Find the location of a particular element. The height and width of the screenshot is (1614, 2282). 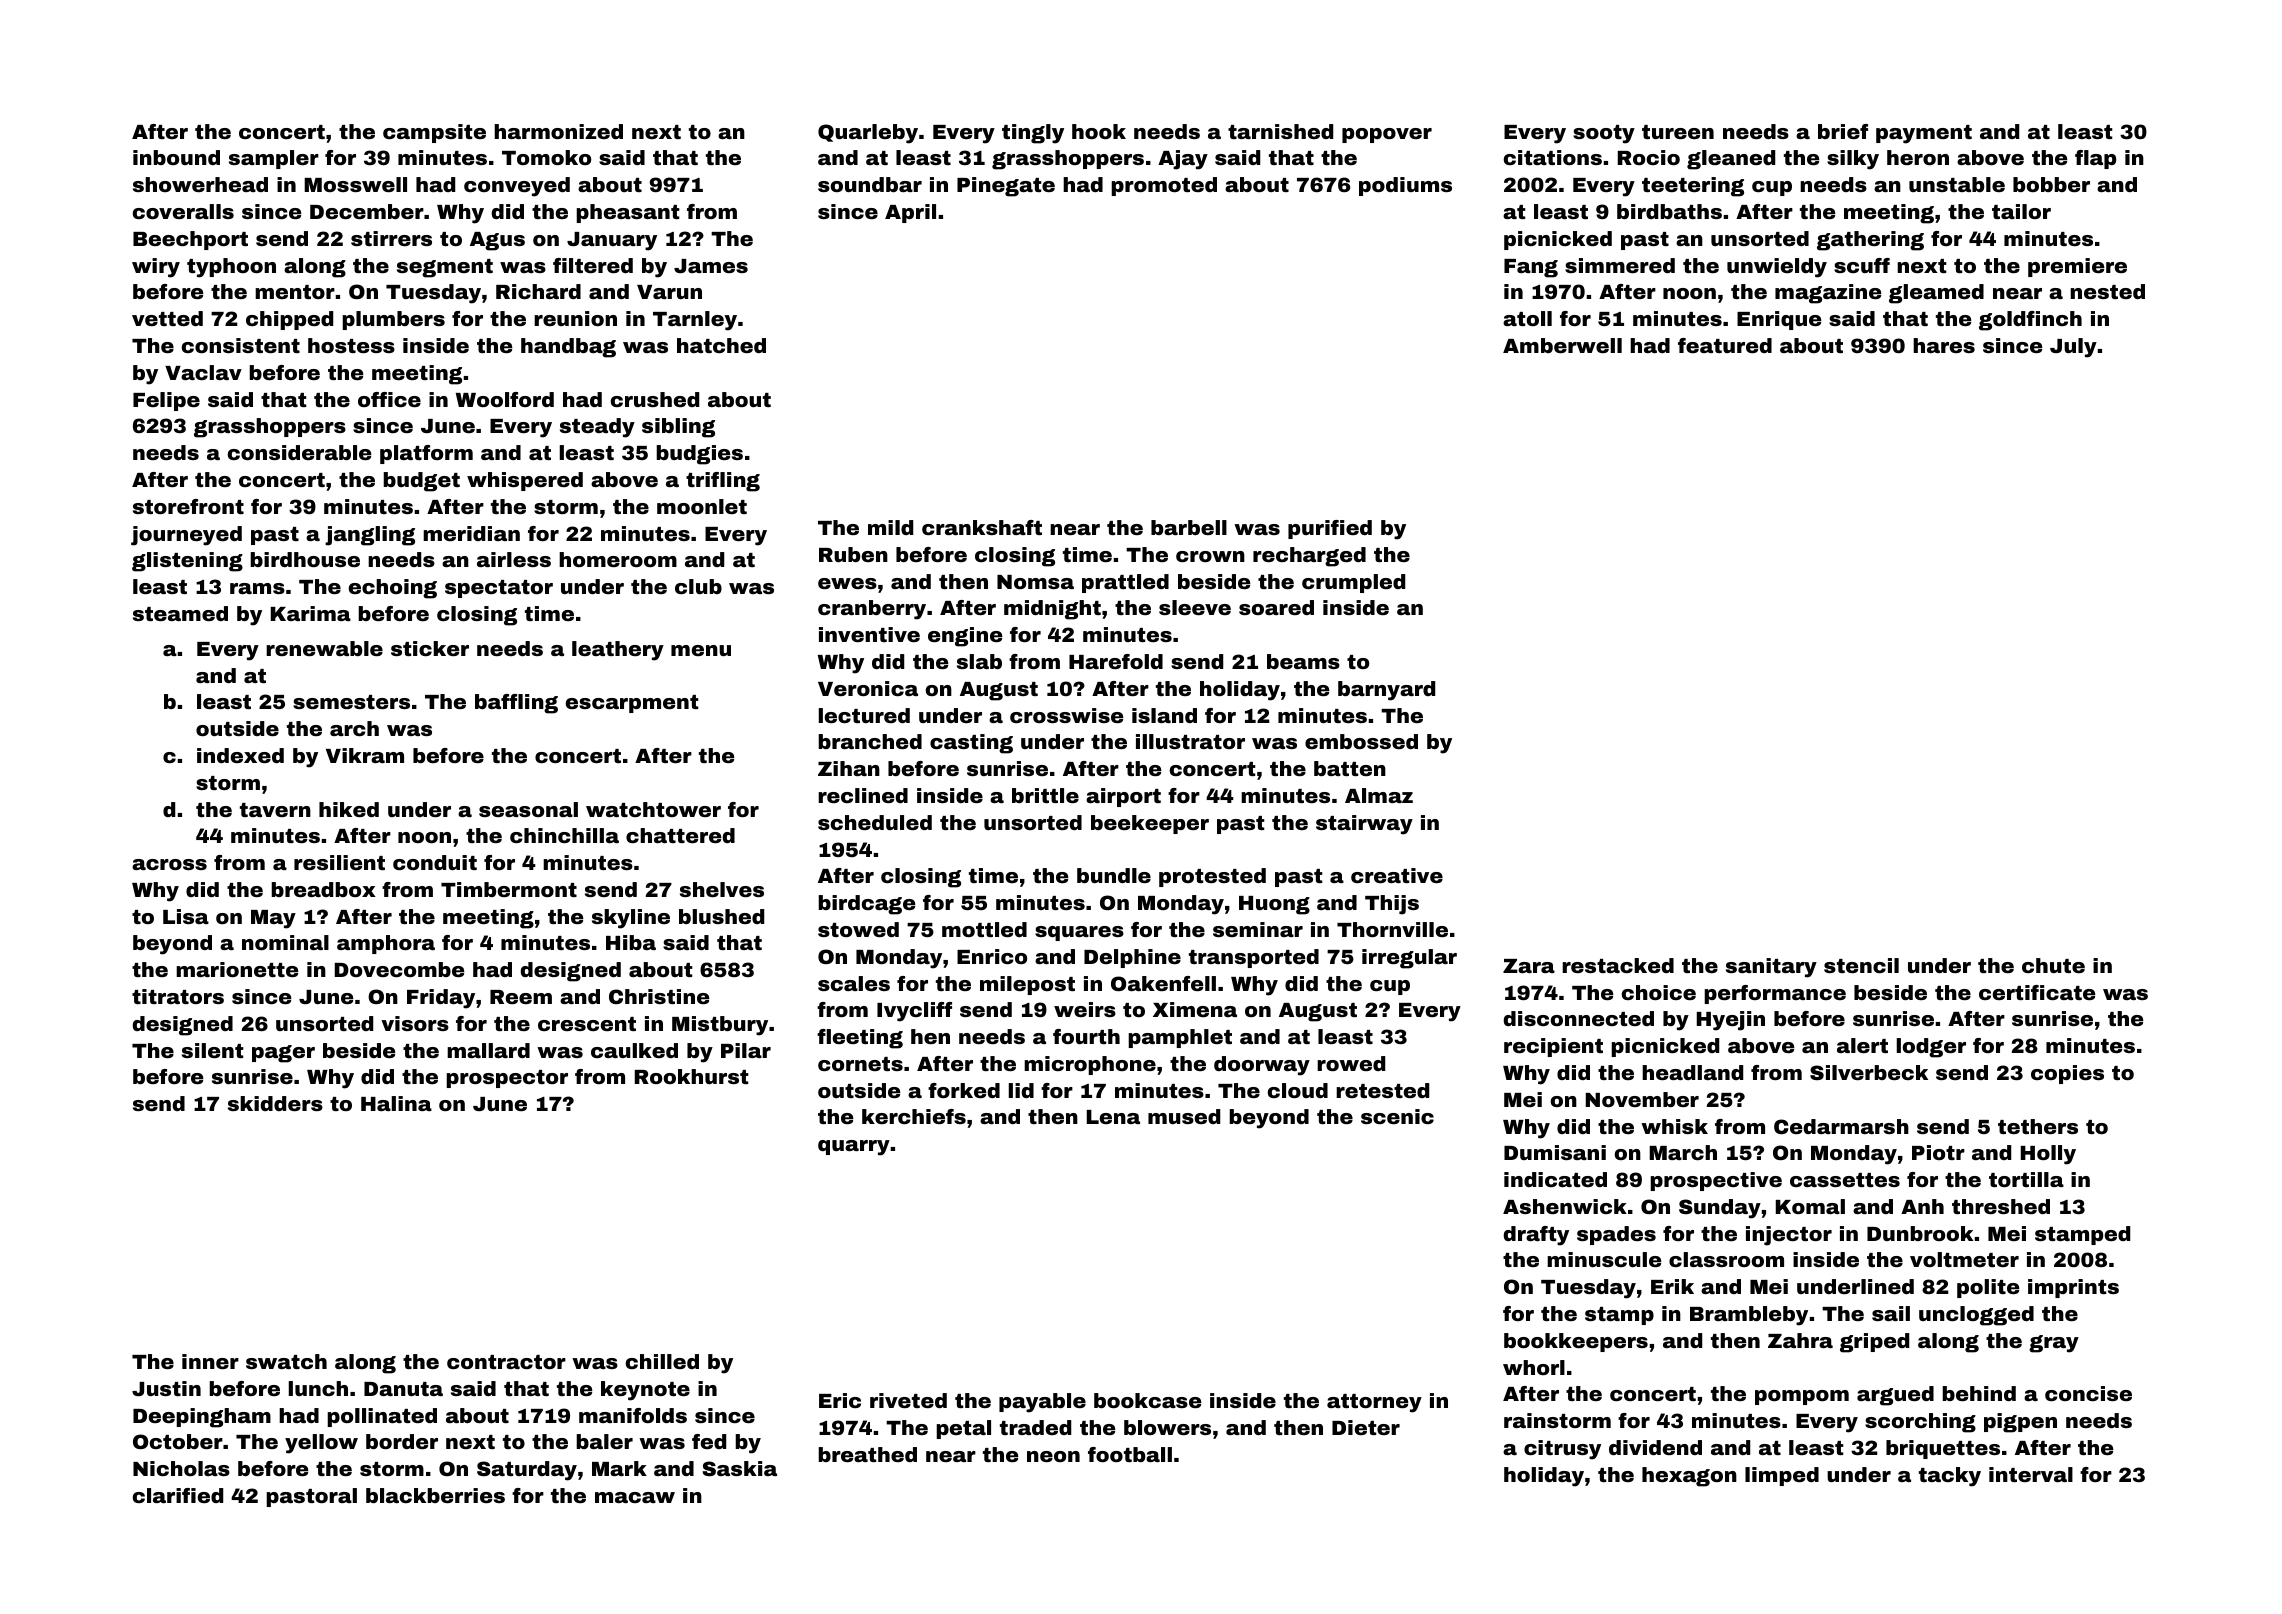

Pinegate is located at coordinates (1006, 187).
